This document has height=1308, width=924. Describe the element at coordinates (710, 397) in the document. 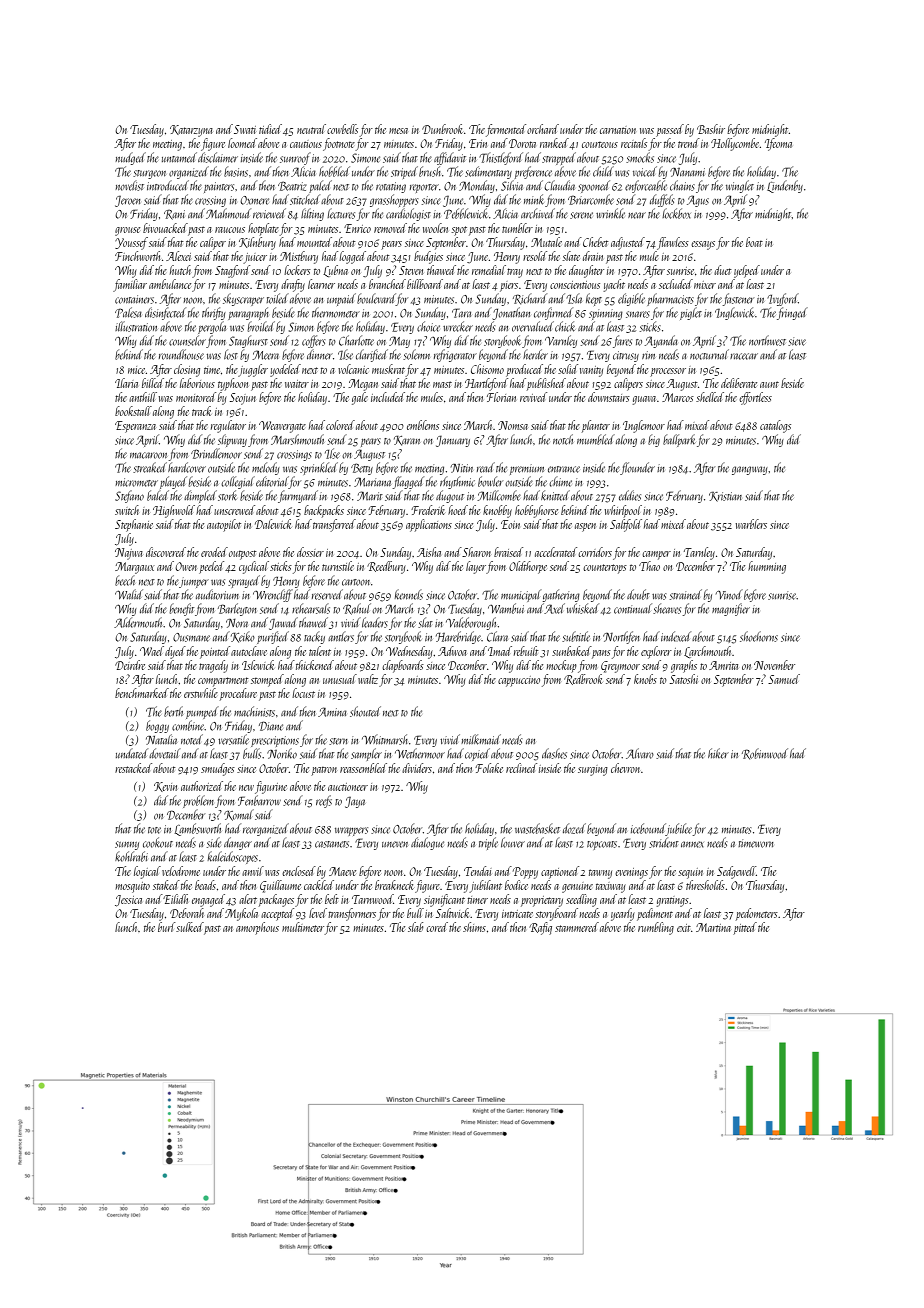

I see `shelled` at that location.
